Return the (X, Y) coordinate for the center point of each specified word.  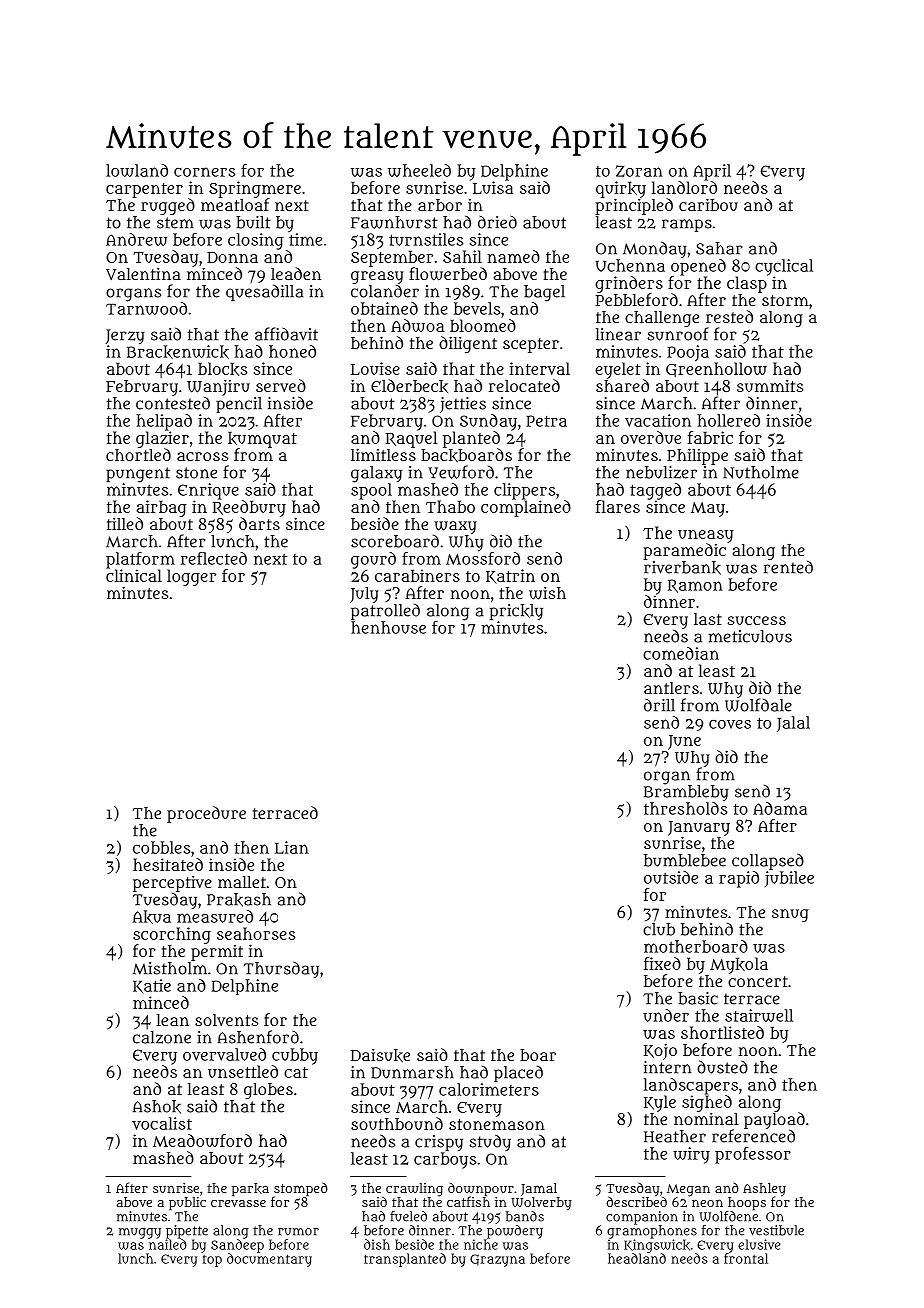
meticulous (750, 636)
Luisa (493, 187)
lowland (137, 170)
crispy (439, 1143)
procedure (206, 814)
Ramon (695, 586)
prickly (516, 612)
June (684, 742)
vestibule (776, 1230)
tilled (125, 523)
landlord (684, 187)
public (187, 1204)
